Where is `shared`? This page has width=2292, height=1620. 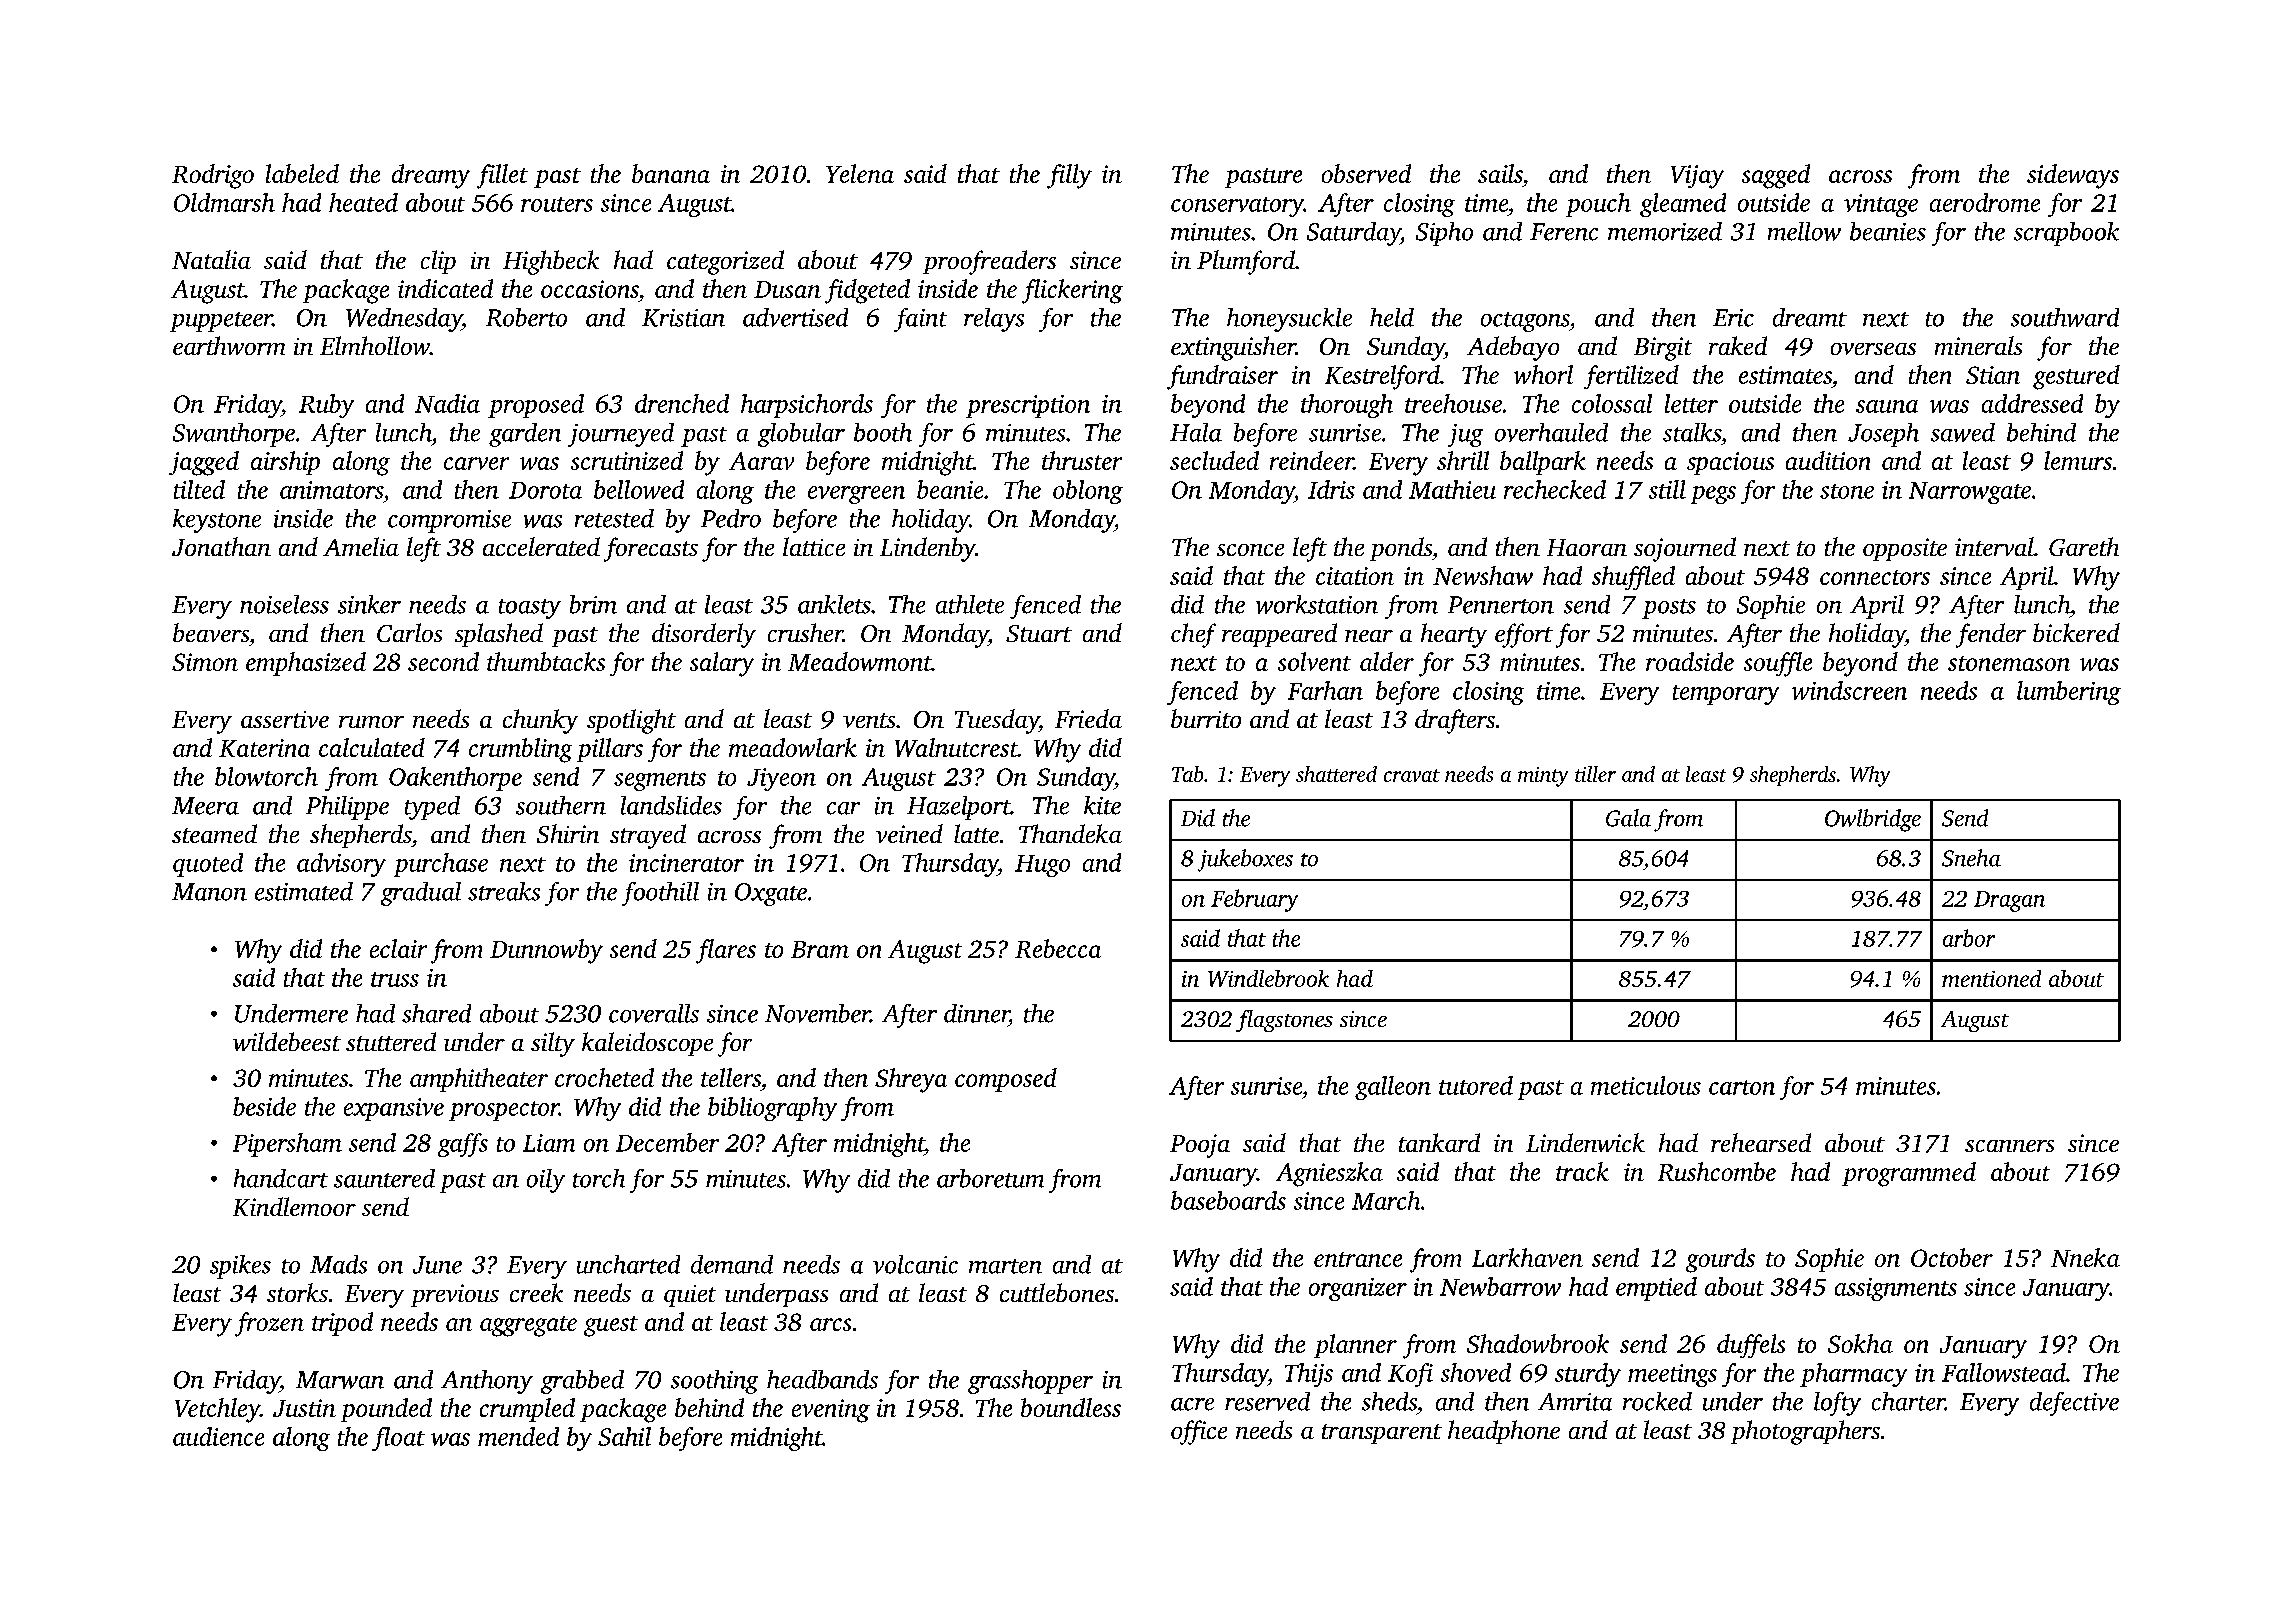
shared is located at coordinates (436, 1013).
